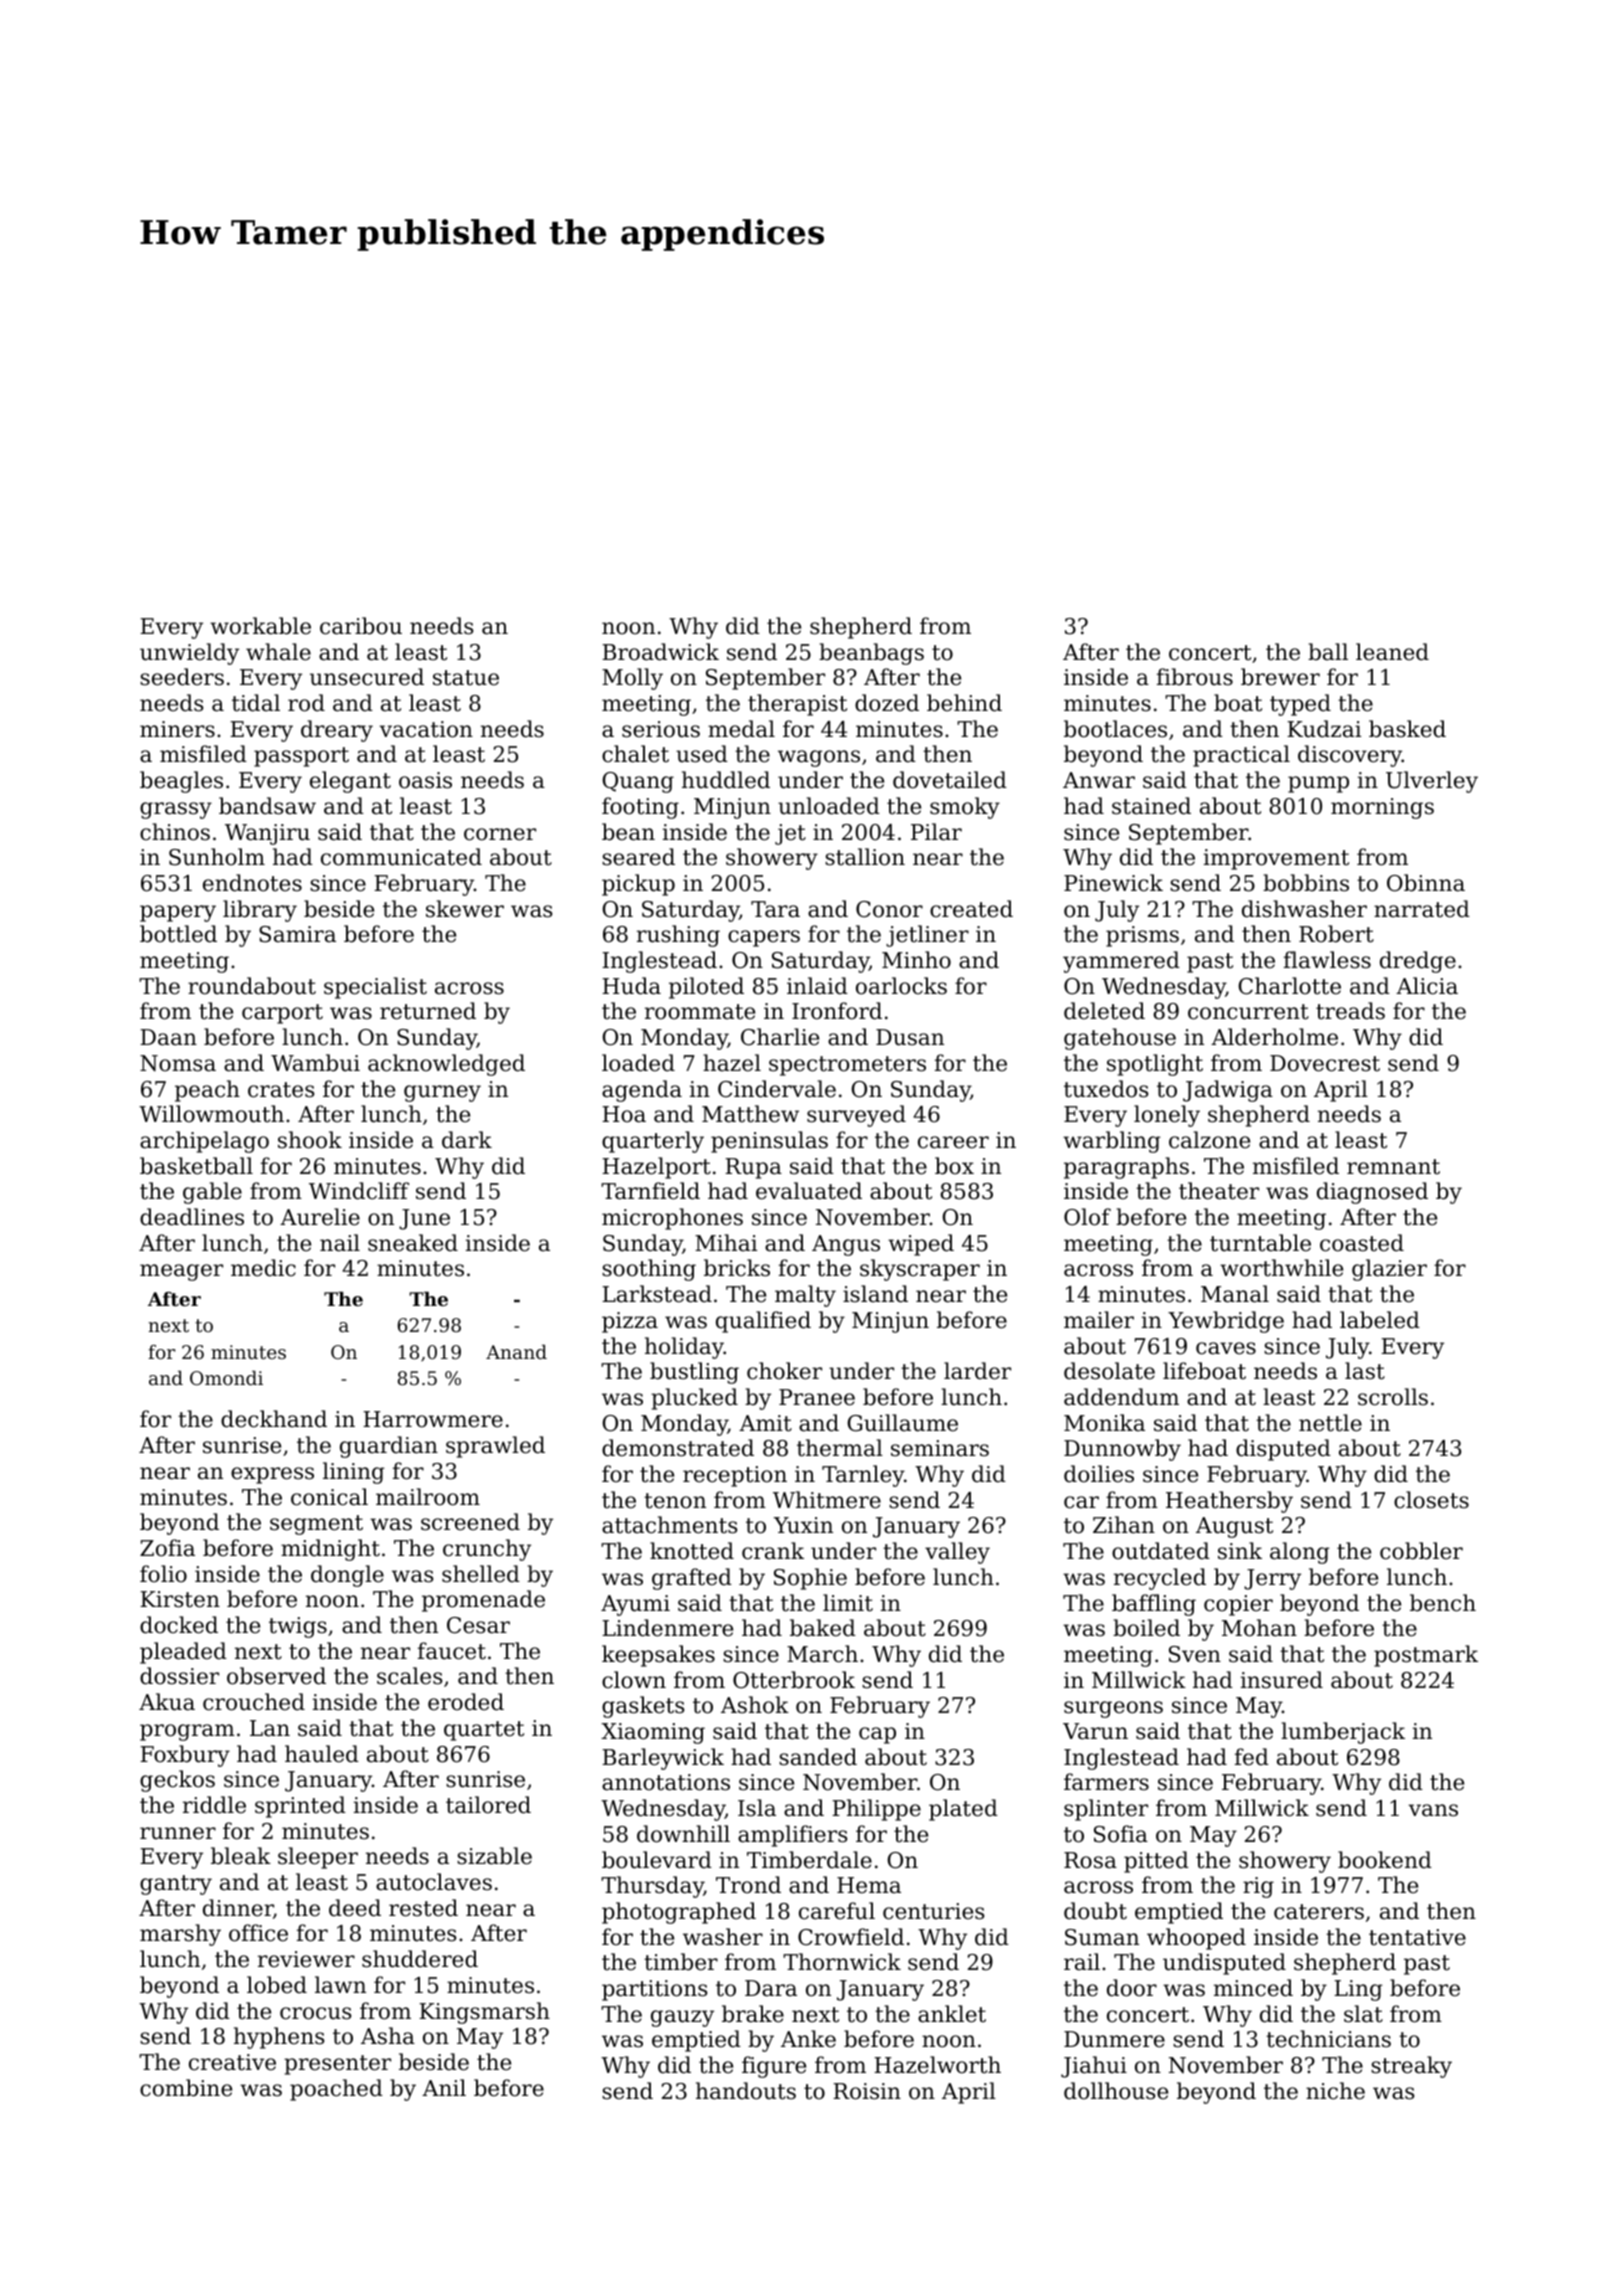 This screenshot has height=2292, width=1620. Describe the element at coordinates (361, 626) in the screenshot. I see `caribou` at that location.
